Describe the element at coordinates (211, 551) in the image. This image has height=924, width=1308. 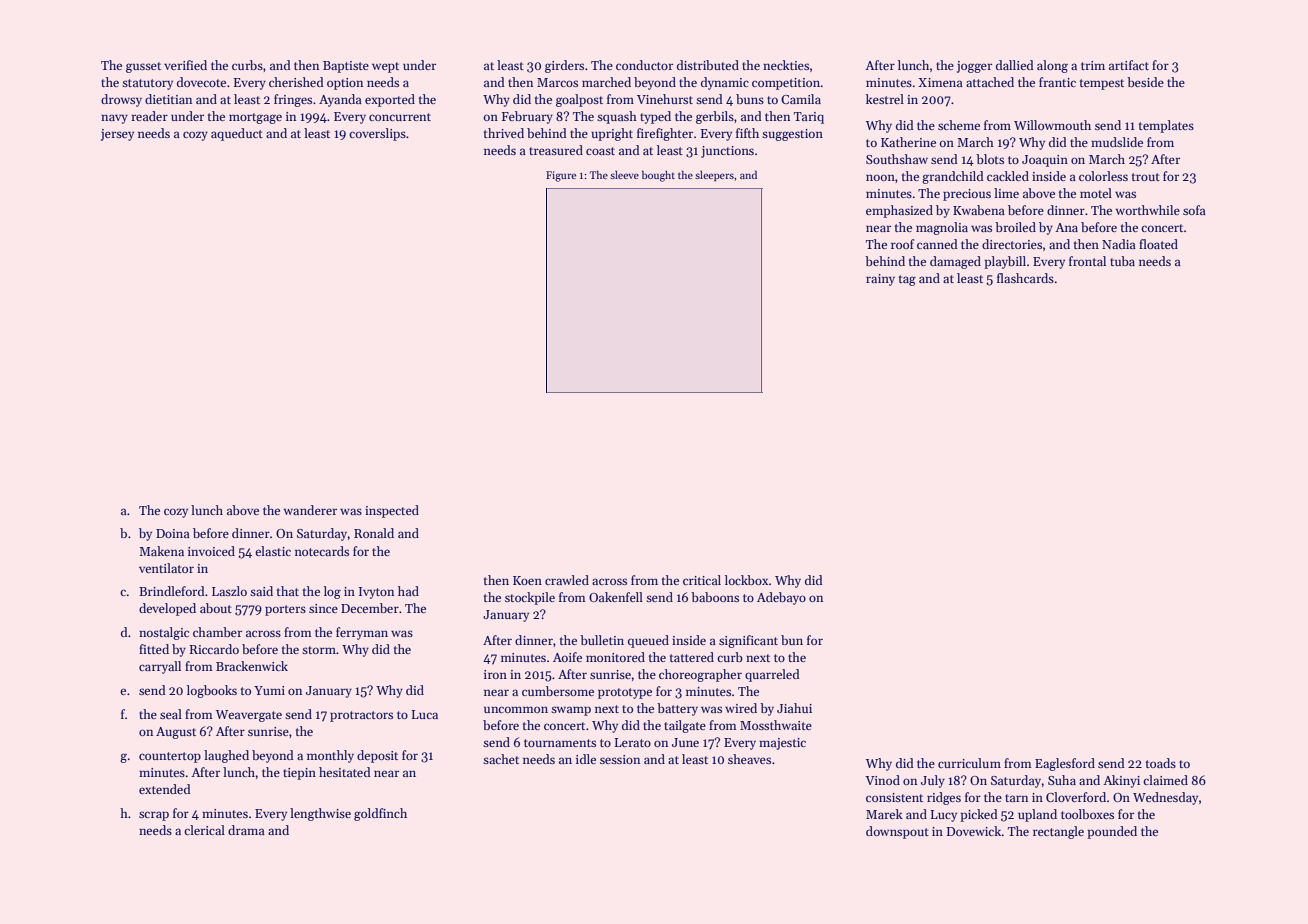
I see `invoiced` at that location.
